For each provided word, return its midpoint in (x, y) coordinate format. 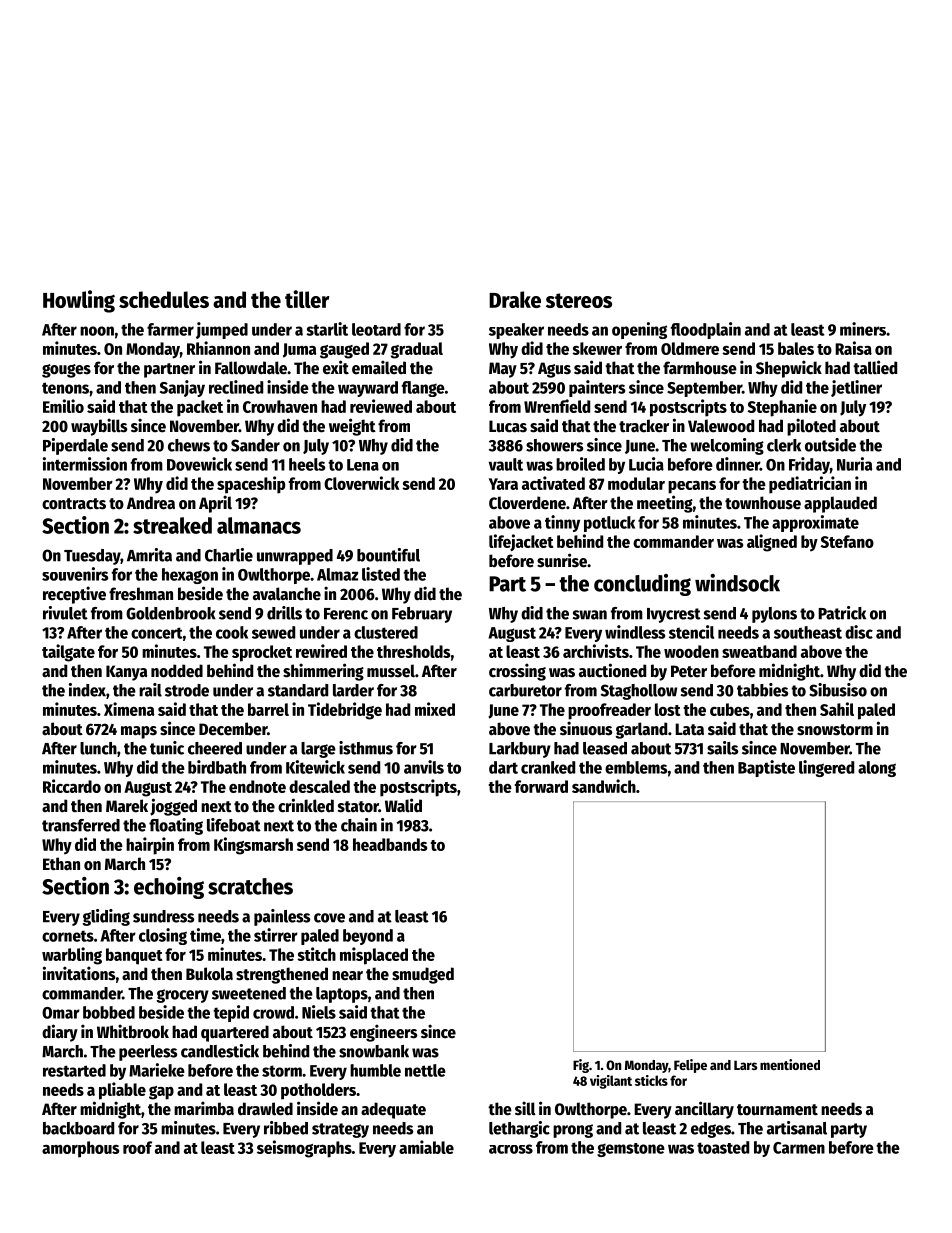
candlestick (220, 1051)
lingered (826, 768)
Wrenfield (557, 406)
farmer (170, 329)
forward (541, 786)
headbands (390, 844)
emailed (379, 367)
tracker (644, 426)
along (877, 769)
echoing (169, 888)
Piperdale (75, 446)
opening (639, 330)
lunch (98, 748)
